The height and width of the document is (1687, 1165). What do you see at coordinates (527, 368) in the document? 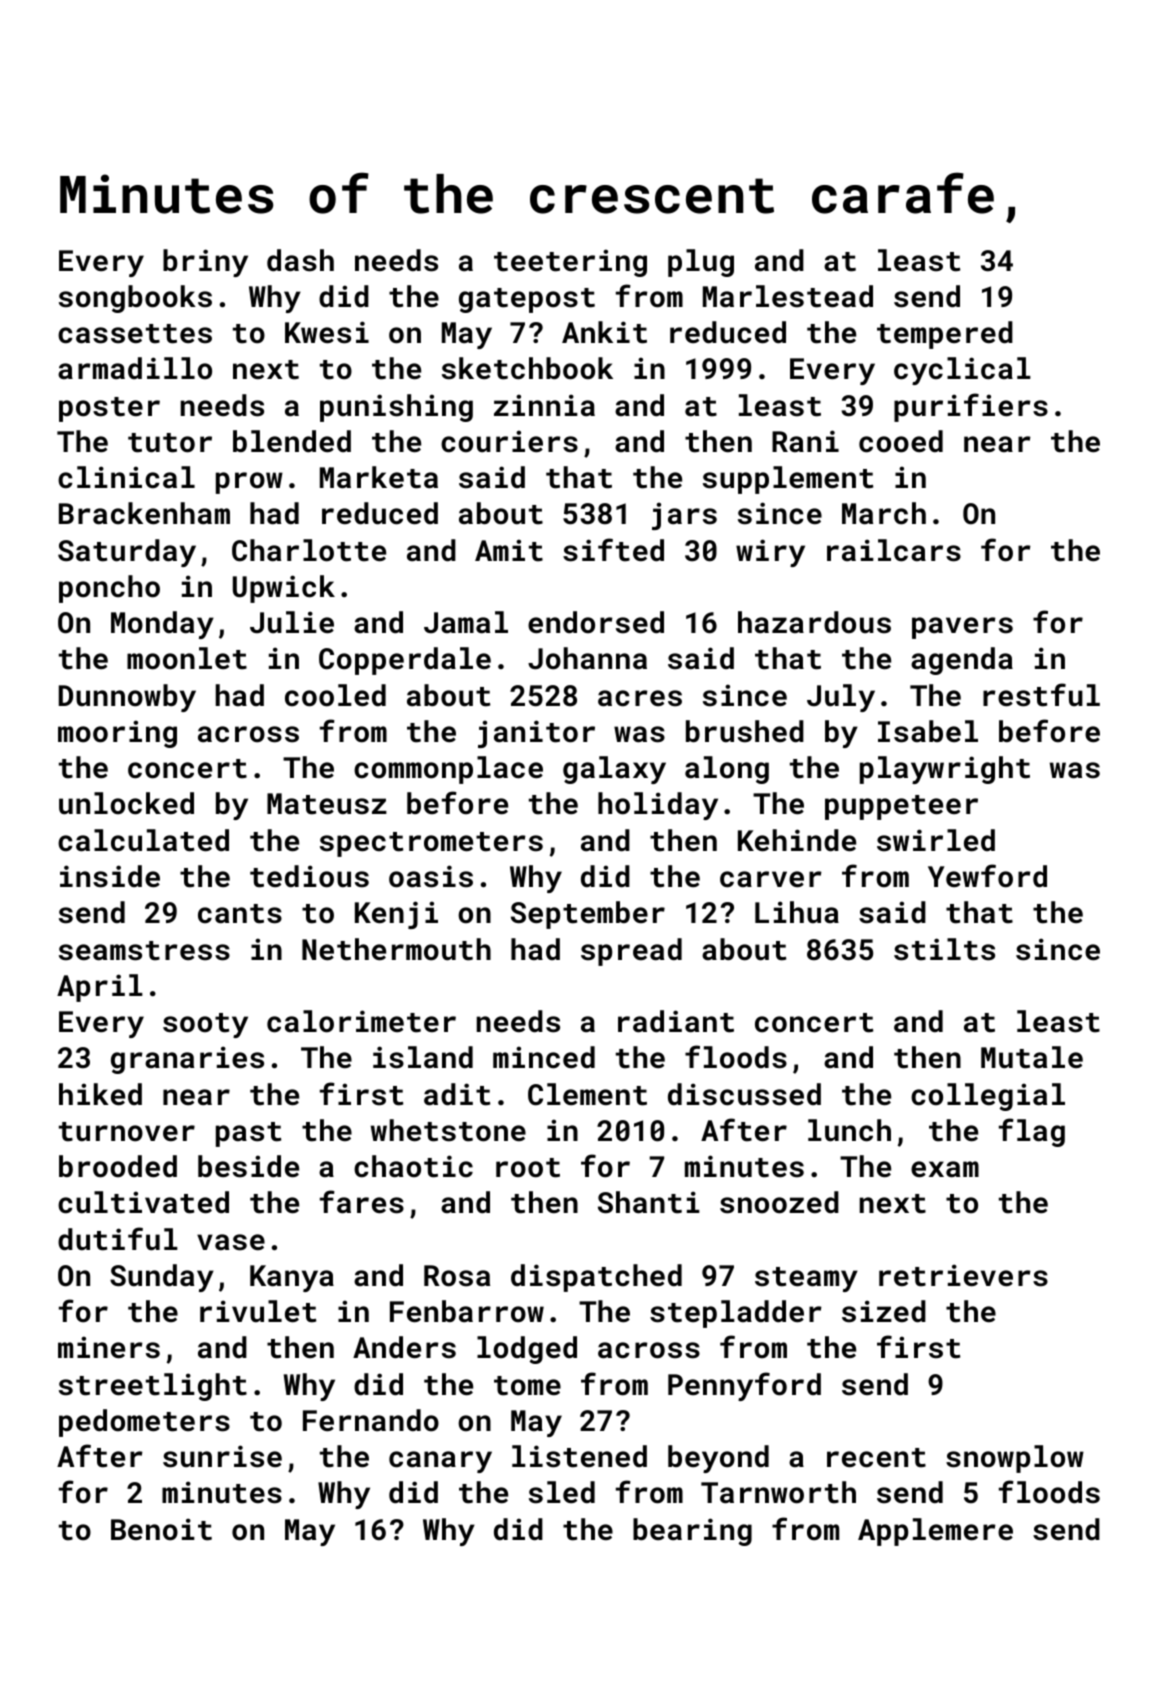
I see `sketchbook` at bounding box center [527, 368].
